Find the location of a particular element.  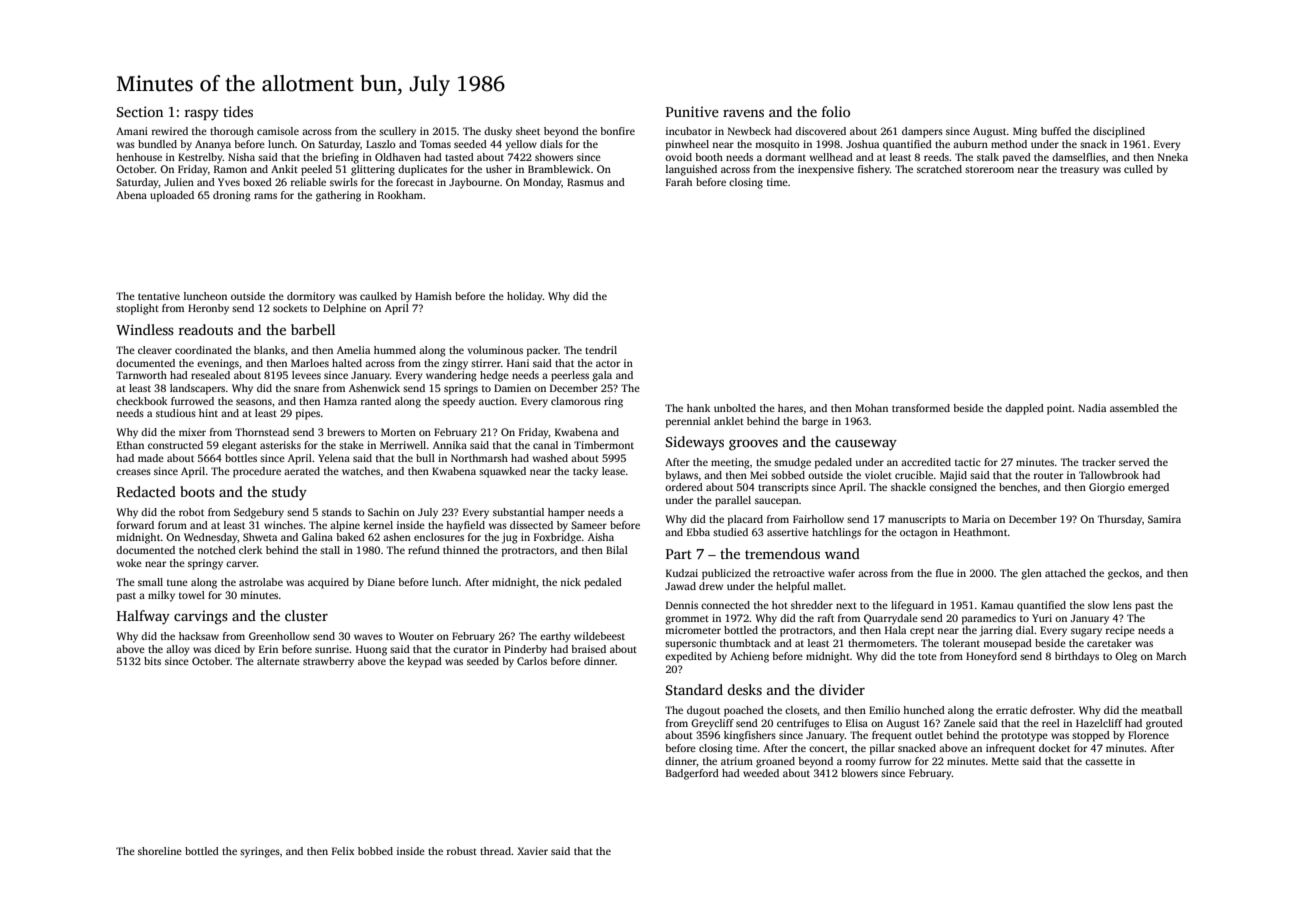

disciplined is located at coordinates (1119, 132).
